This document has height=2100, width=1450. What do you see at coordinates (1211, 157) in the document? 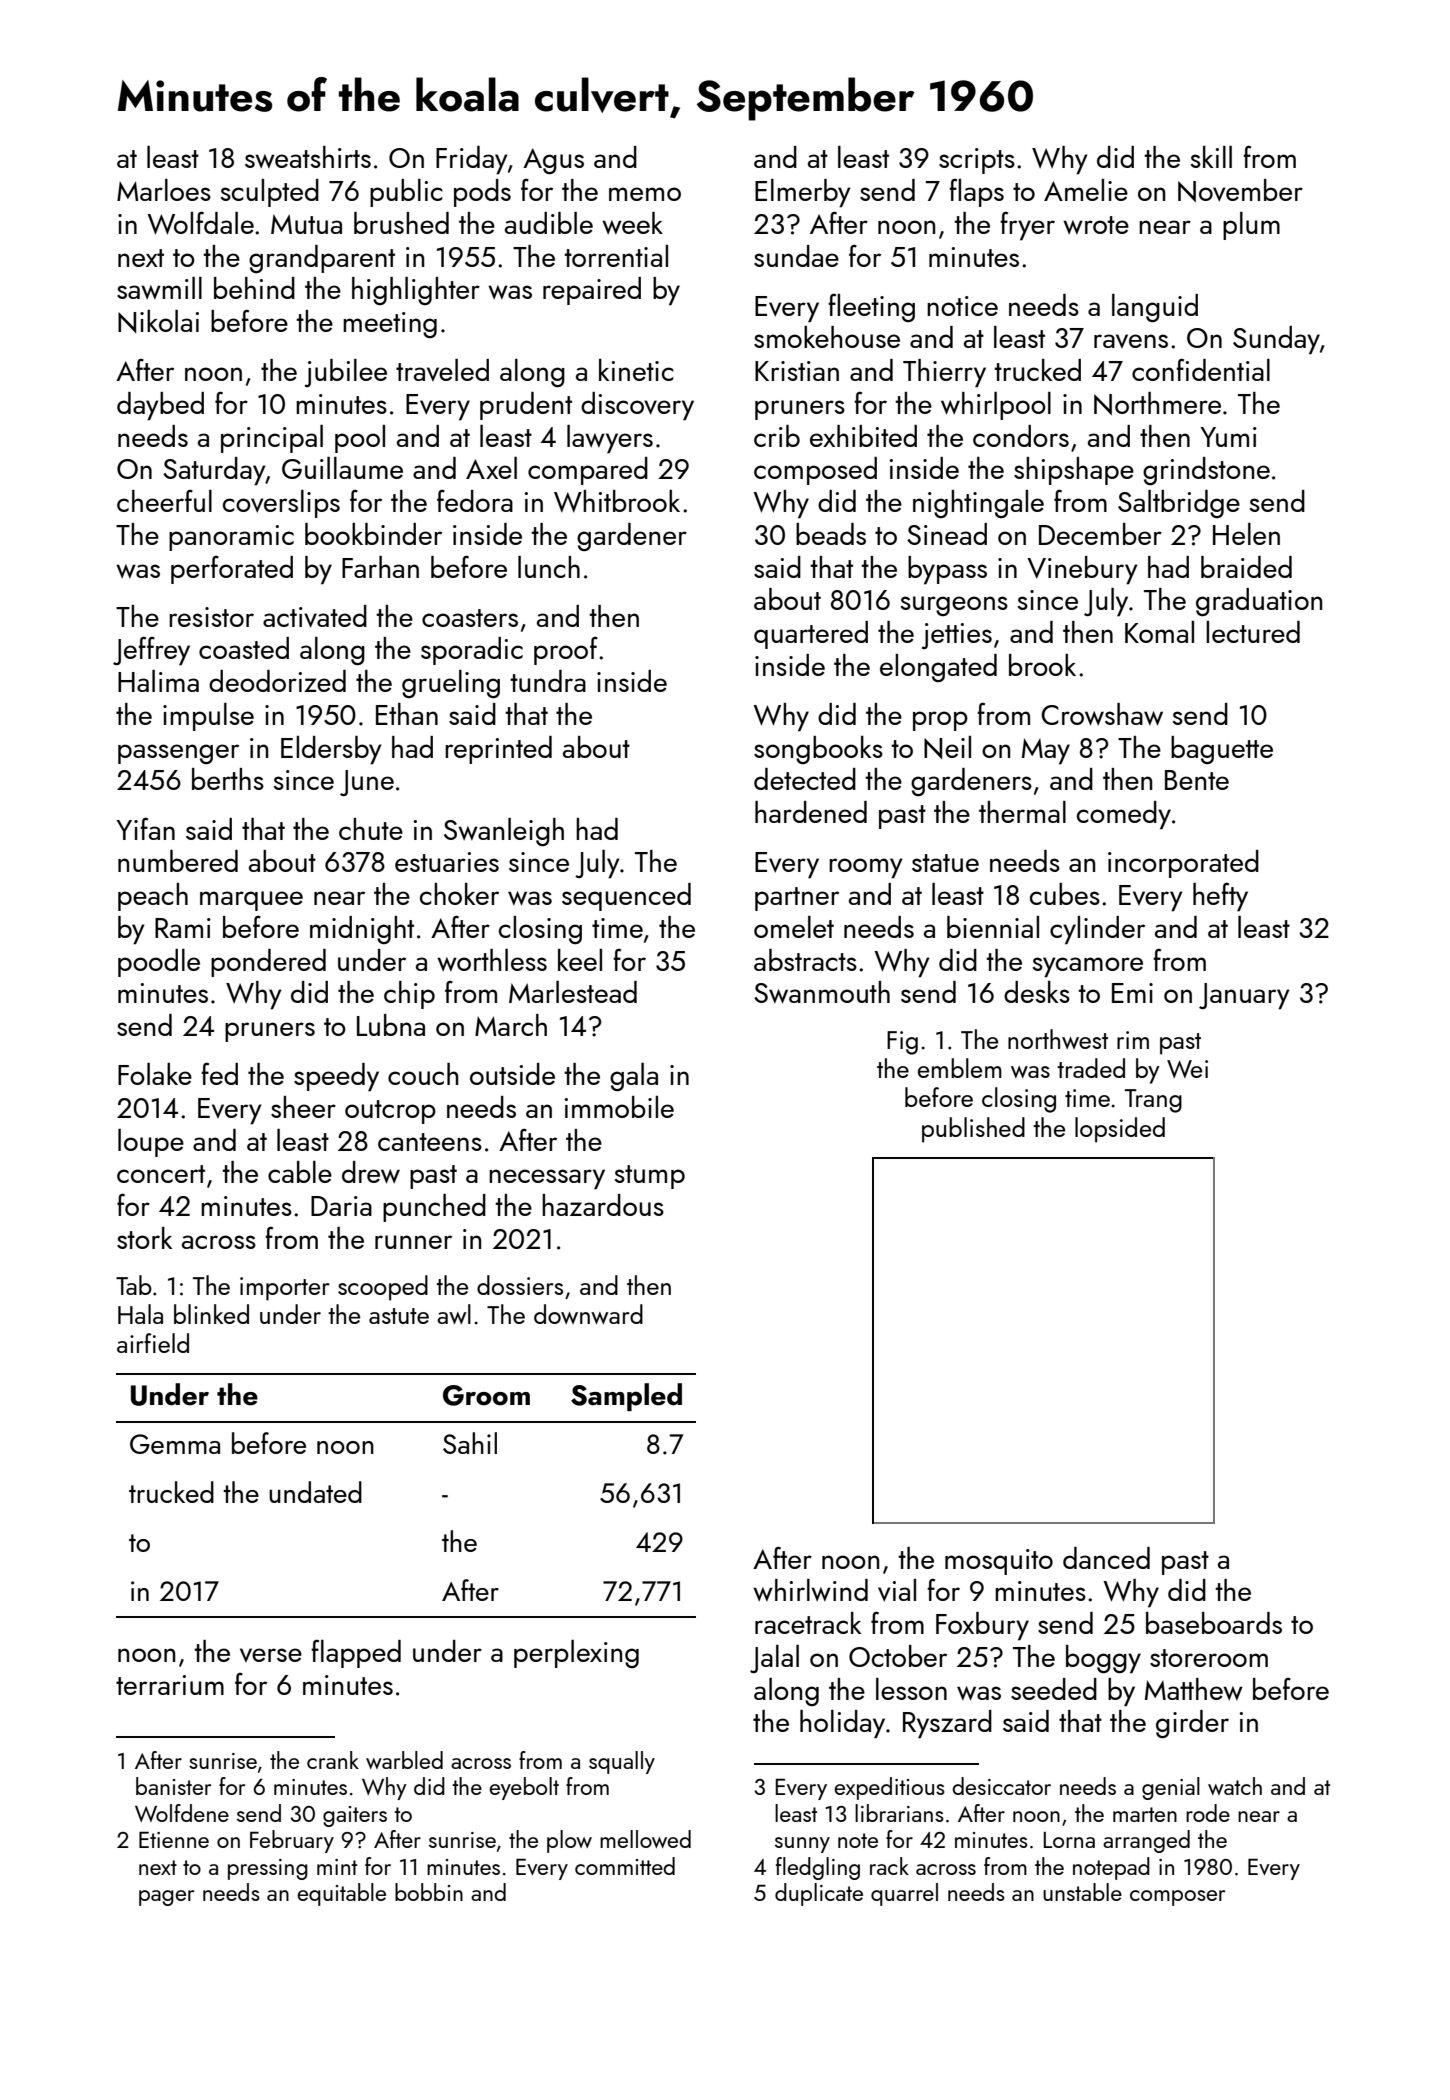
I see `skill` at bounding box center [1211, 157].
